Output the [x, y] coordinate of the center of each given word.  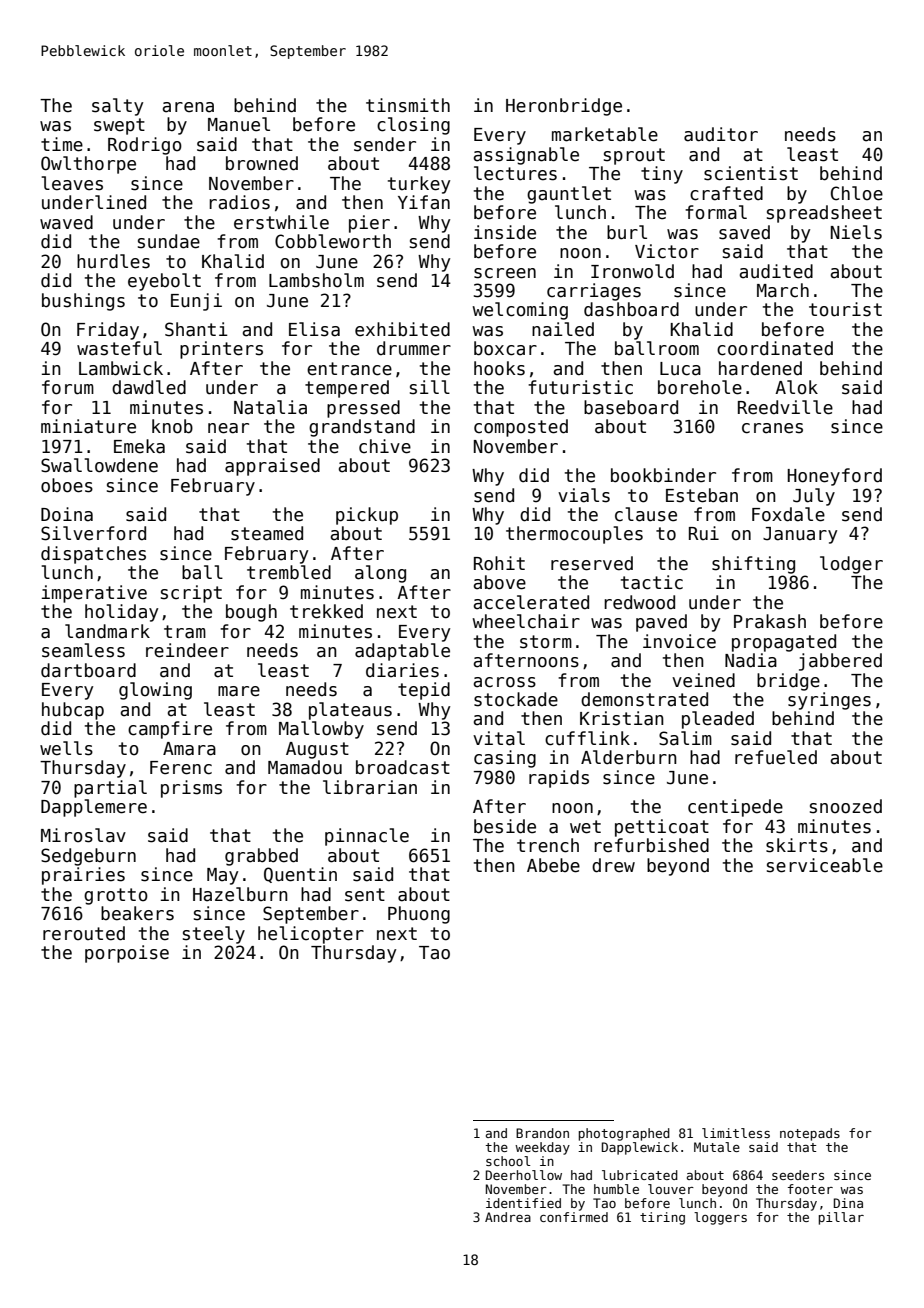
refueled [776, 757]
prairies [83, 876]
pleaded [718, 720]
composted [521, 428]
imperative [94, 594]
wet [585, 827]
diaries [402, 670]
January [800, 535]
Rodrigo [145, 146]
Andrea [508, 1217]
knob [172, 426]
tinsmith [408, 105]
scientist [751, 173]
